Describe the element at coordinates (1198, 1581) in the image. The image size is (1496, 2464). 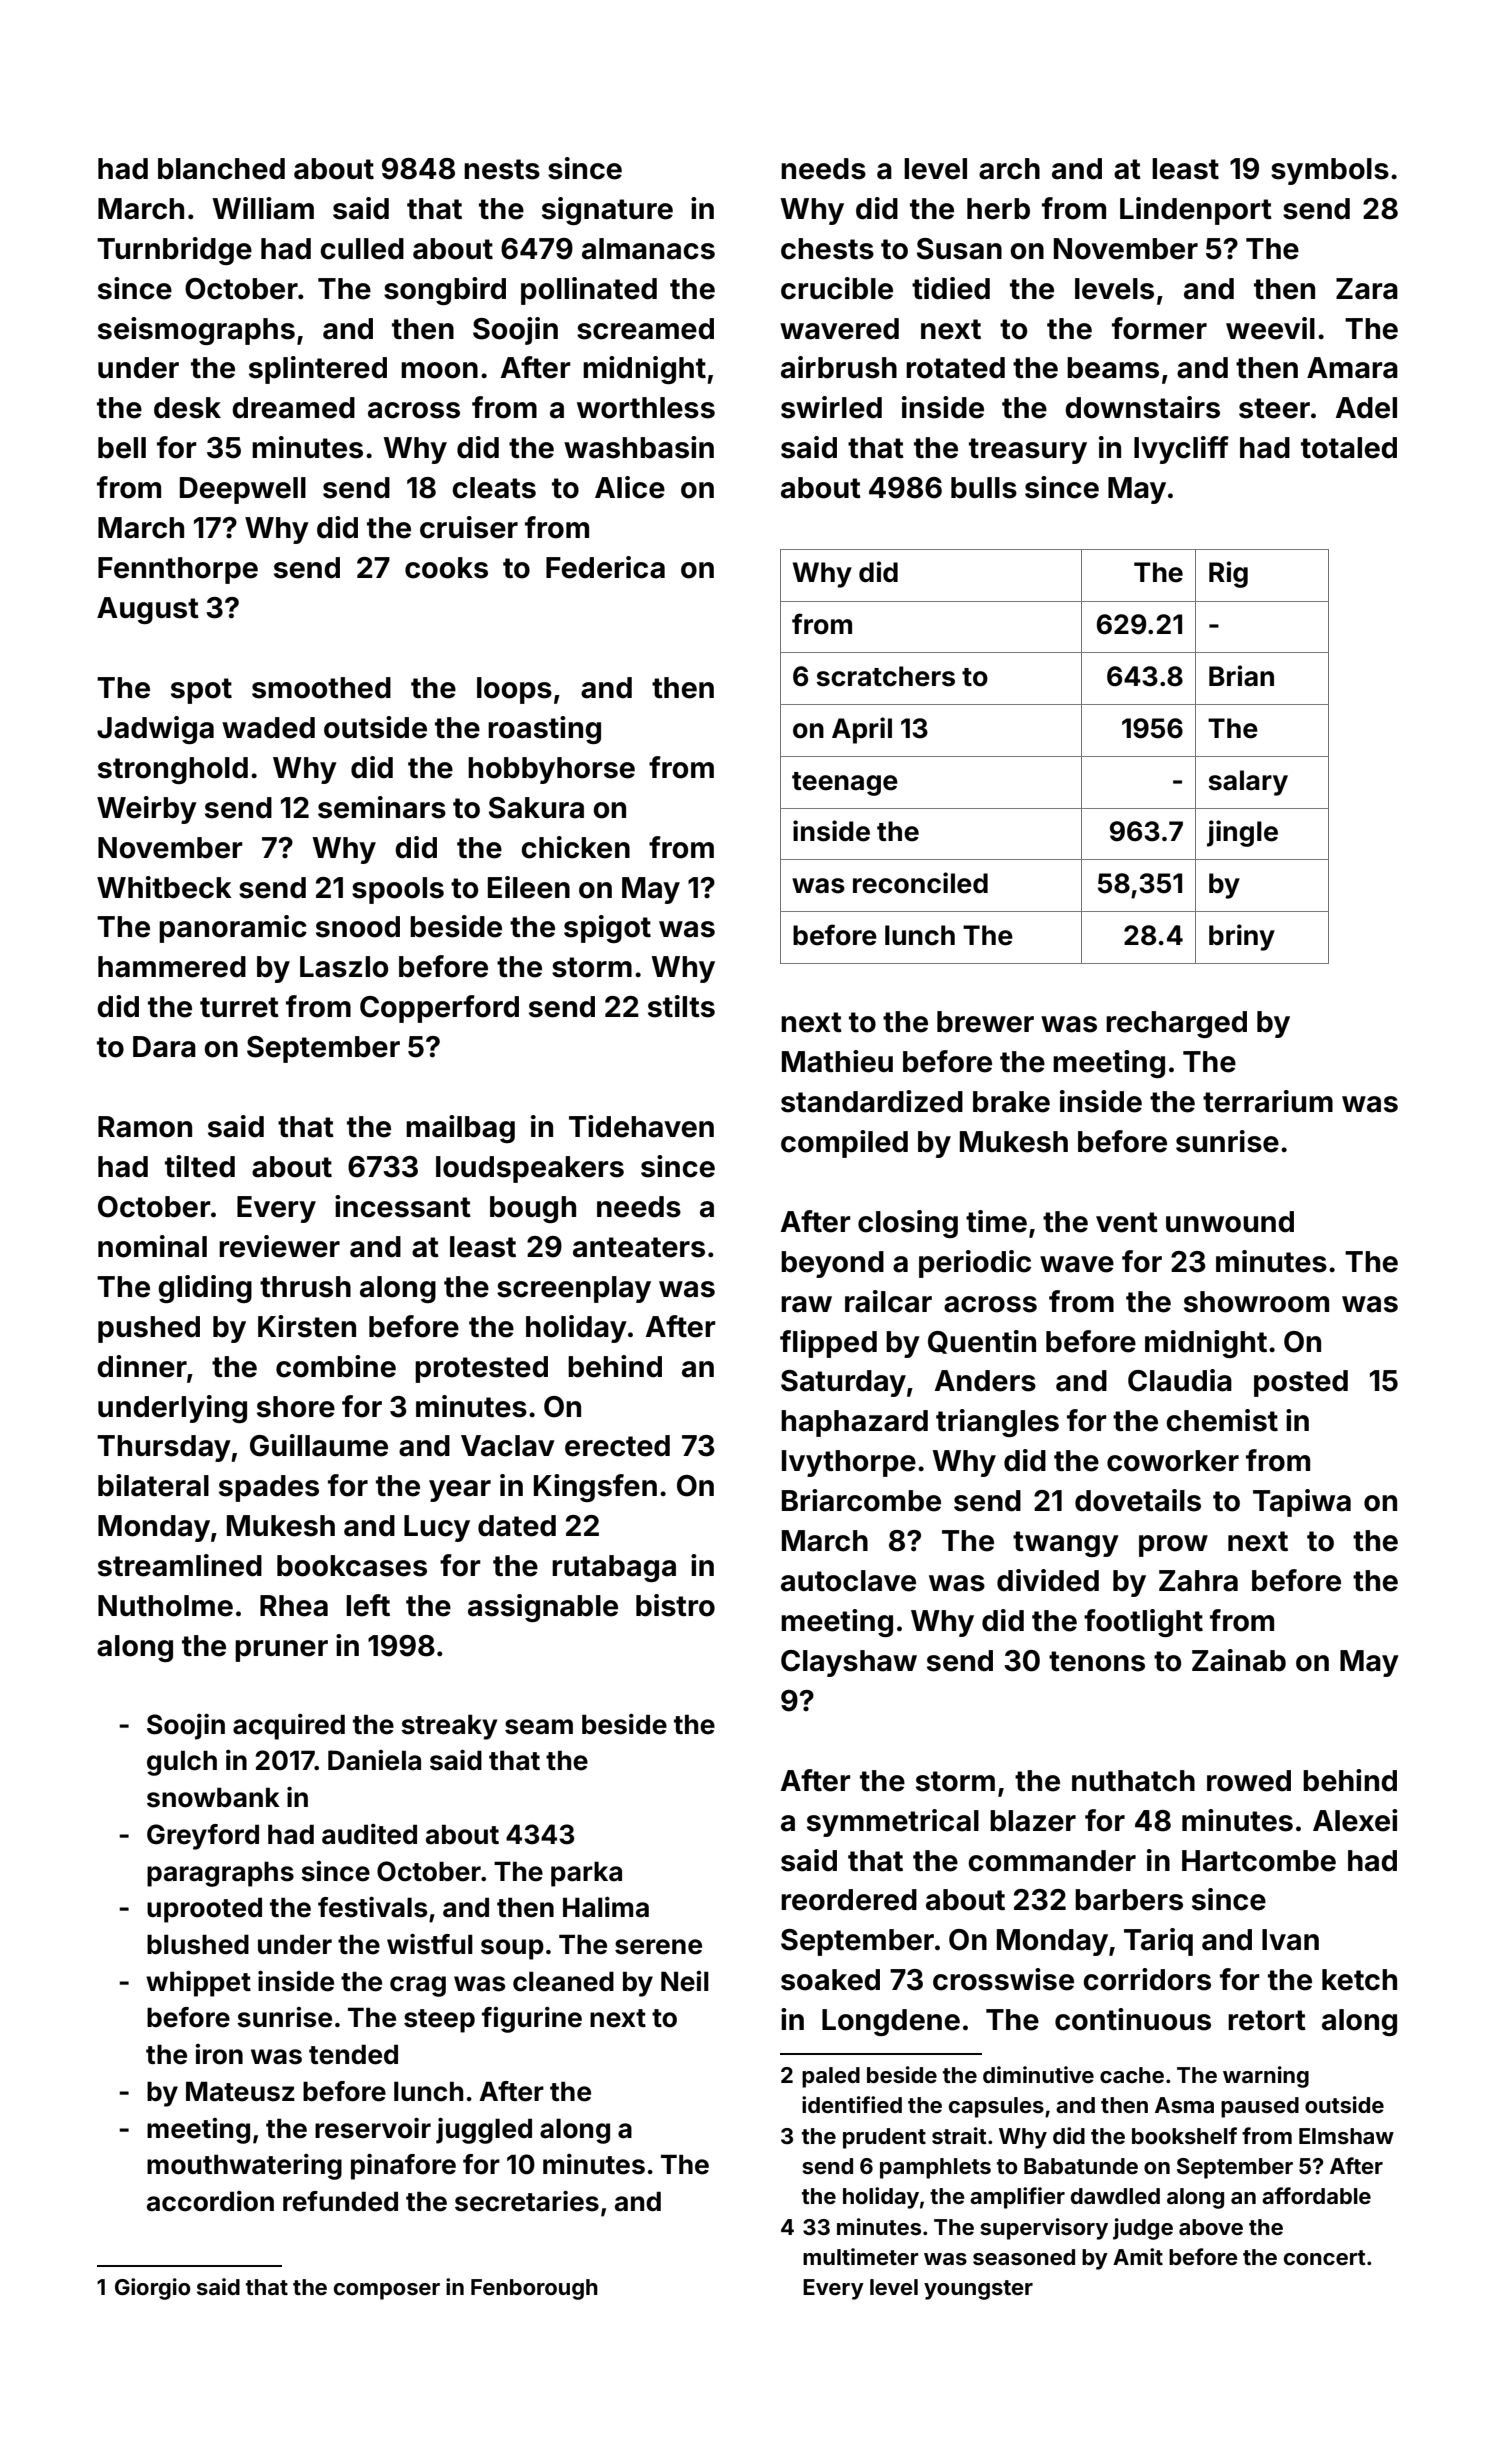
I see `Zahra` at that location.
